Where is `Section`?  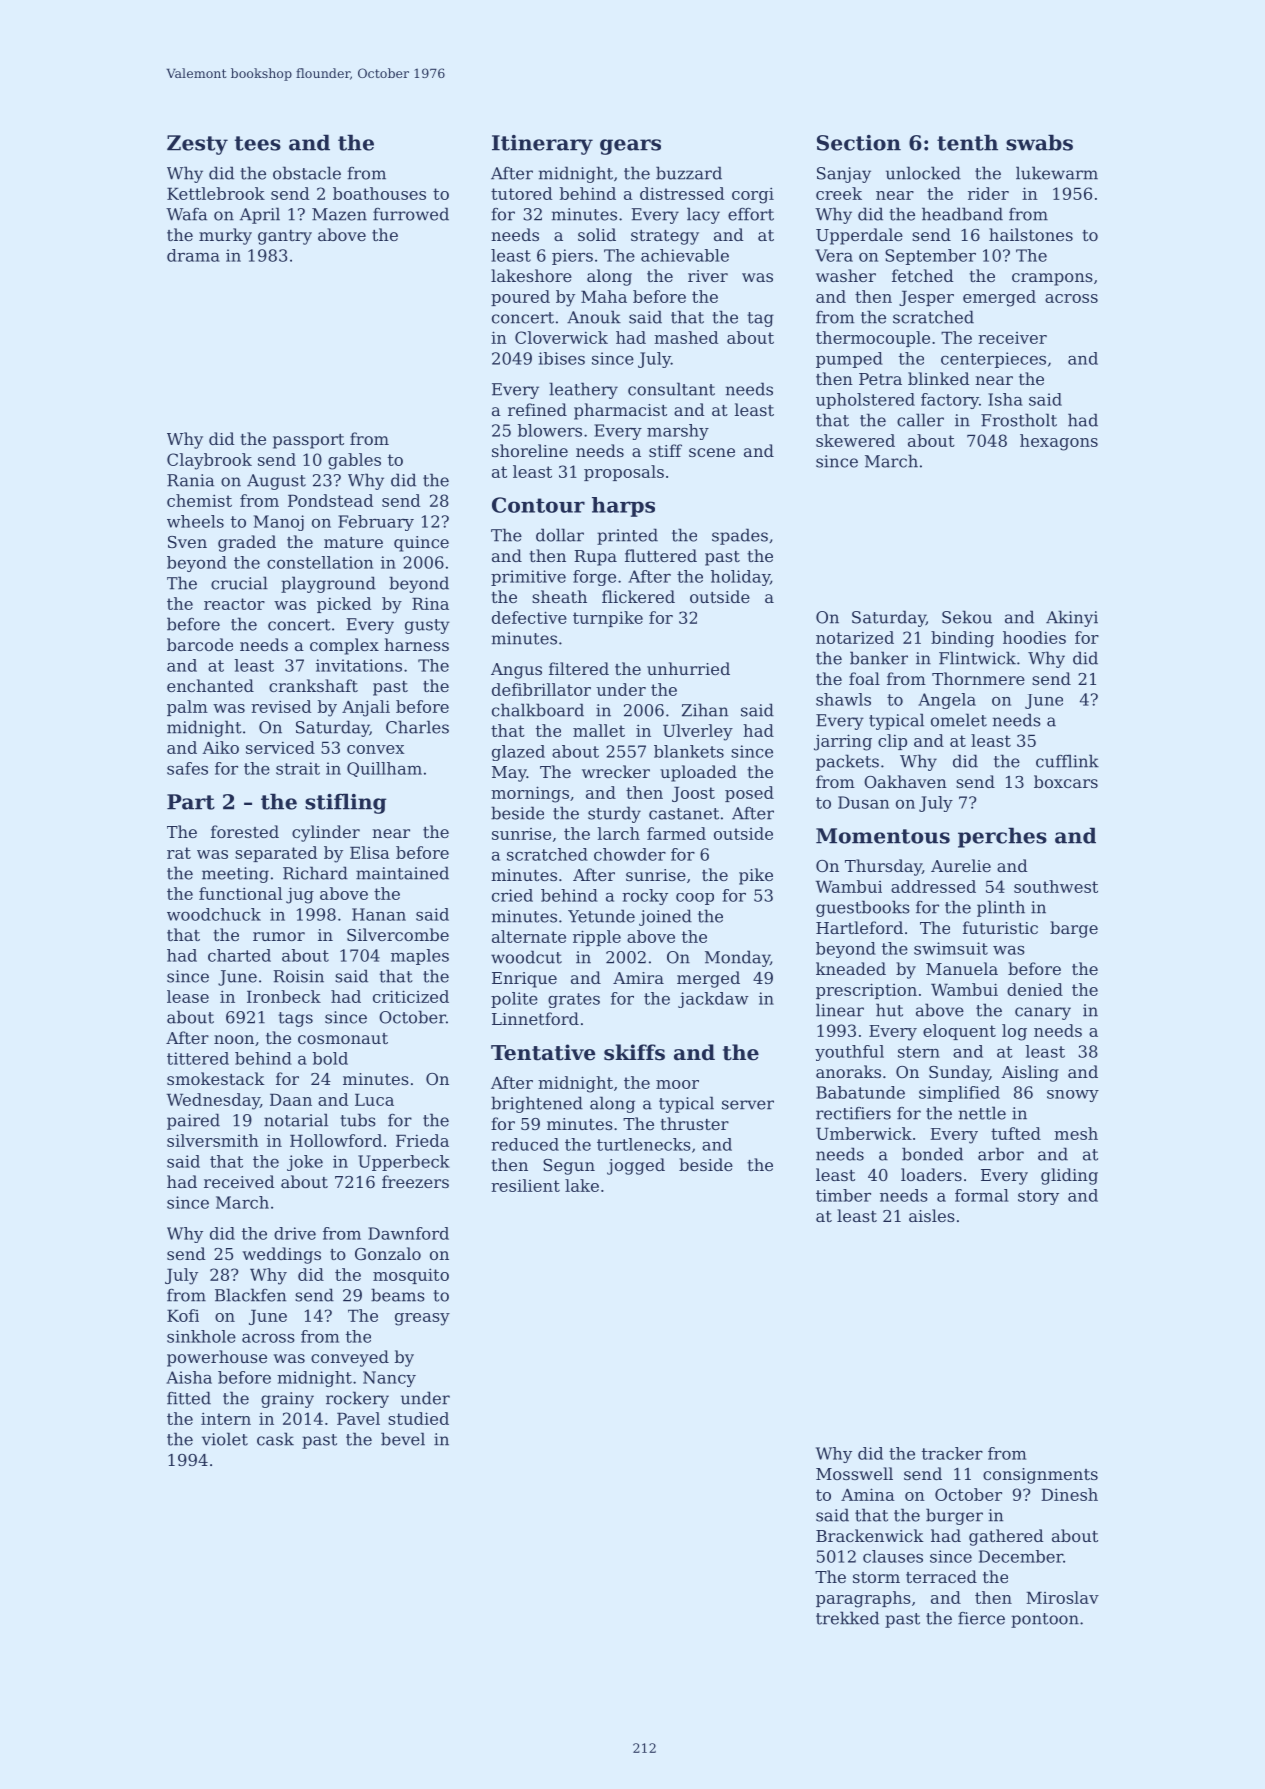
Section is located at coordinates (859, 143).
